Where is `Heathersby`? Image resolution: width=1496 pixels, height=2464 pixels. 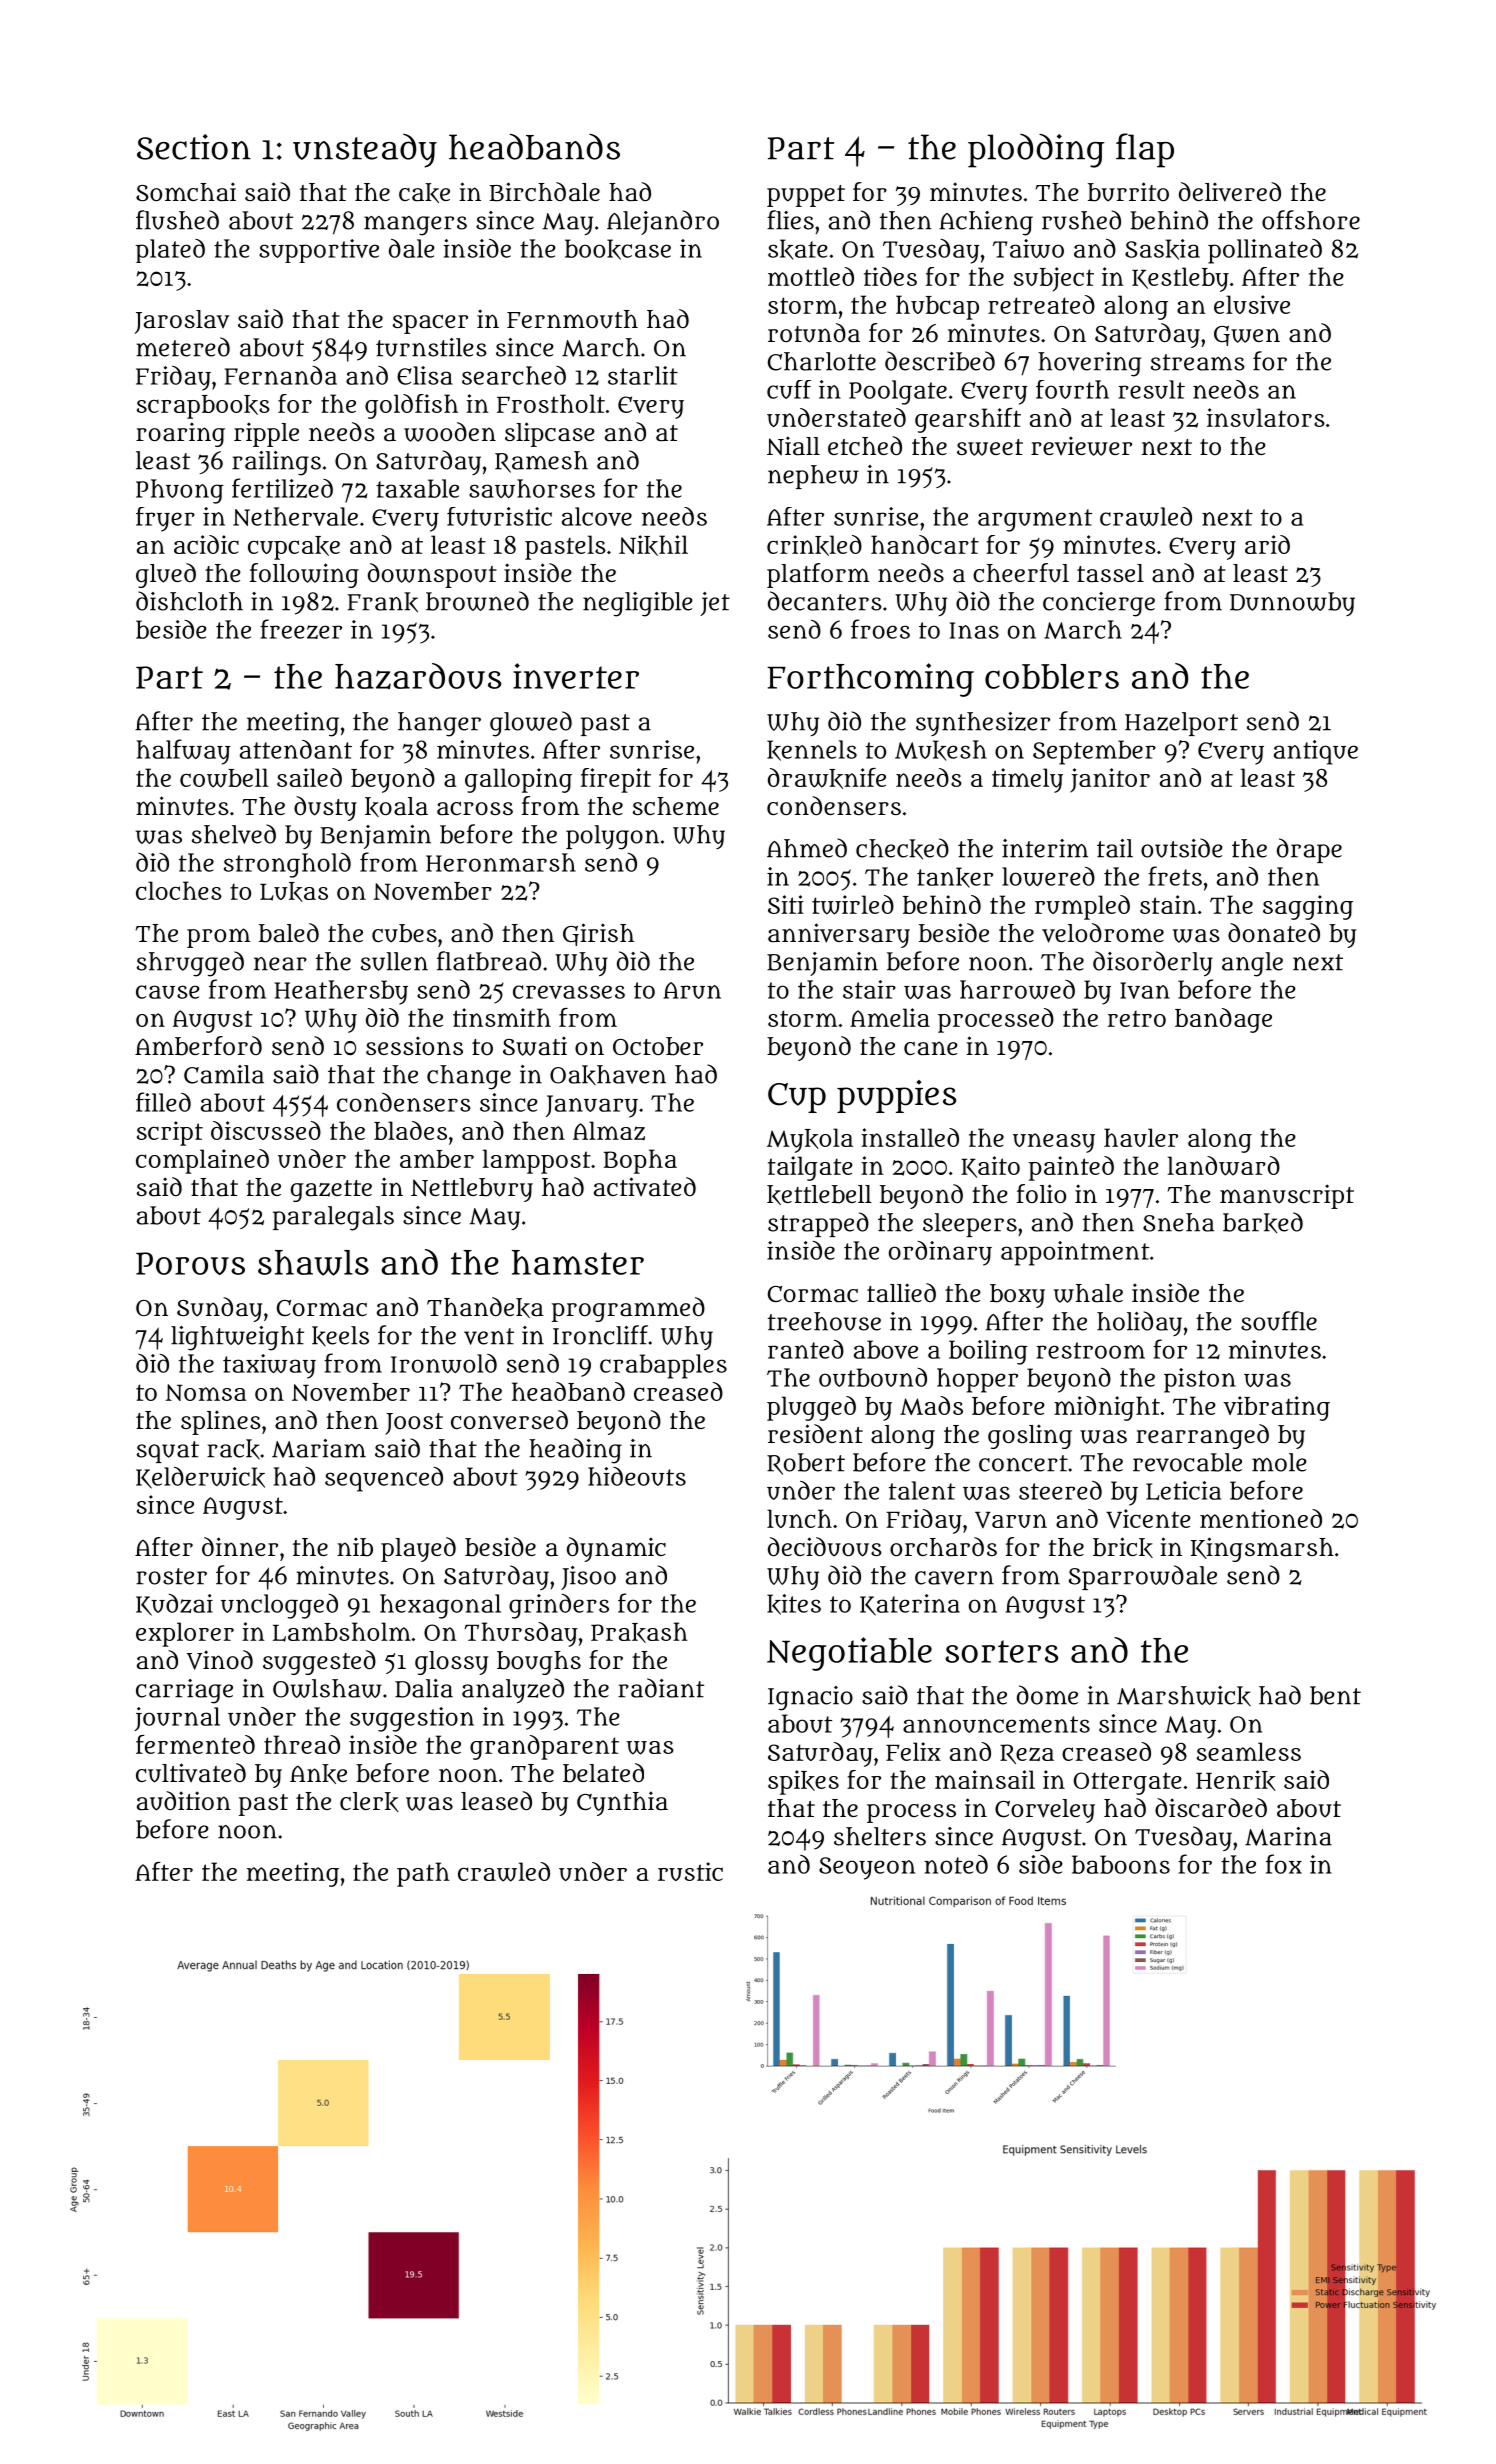 Heathersby is located at coordinates (341, 992).
